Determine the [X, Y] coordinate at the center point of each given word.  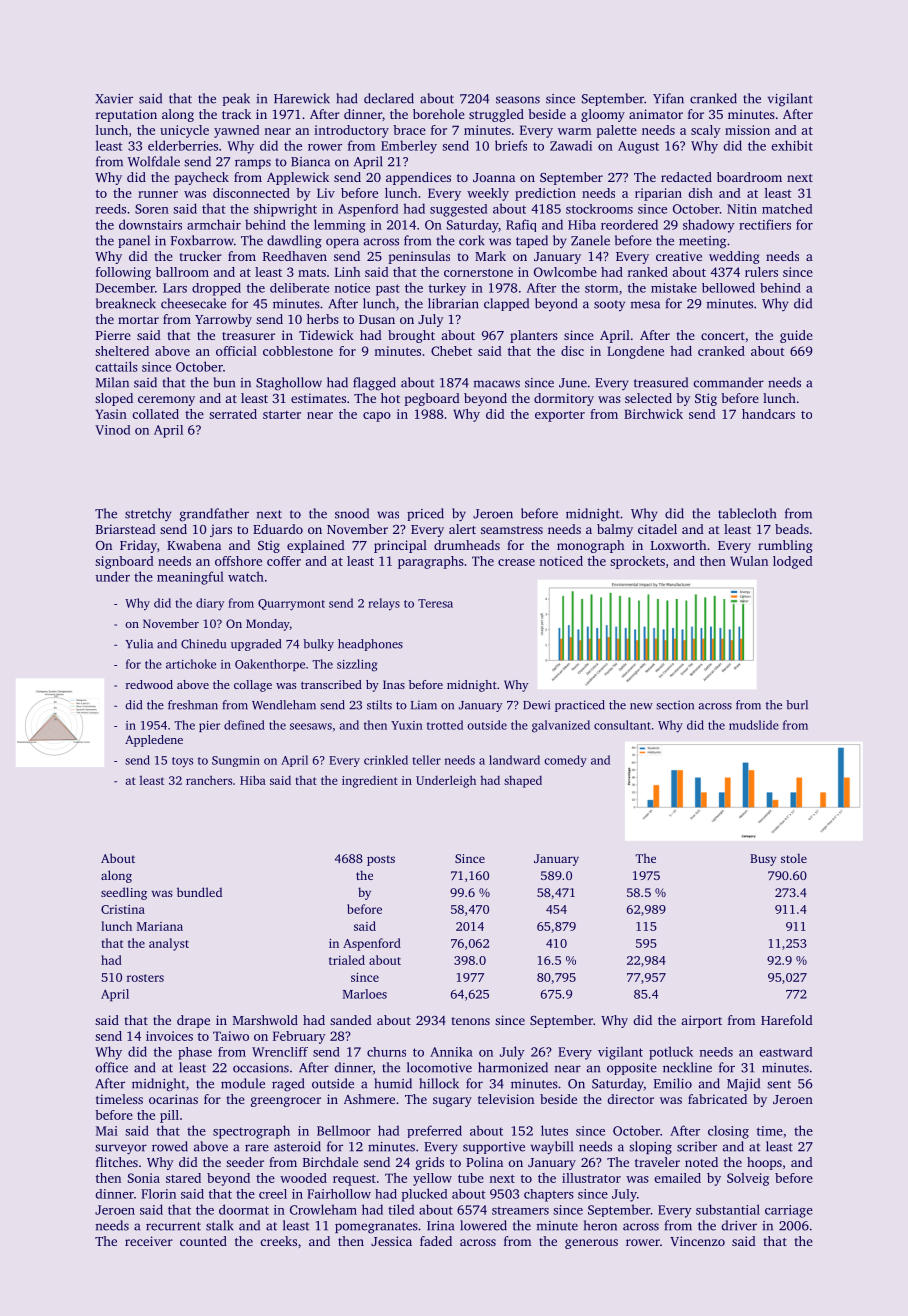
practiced [580, 706]
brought [411, 336]
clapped [506, 304]
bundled [199, 892]
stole [794, 858]
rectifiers [765, 224]
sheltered [122, 351]
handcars [768, 414]
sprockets [637, 562]
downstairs [150, 224]
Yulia [139, 644]
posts [381, 860]
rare [257, 1148]
